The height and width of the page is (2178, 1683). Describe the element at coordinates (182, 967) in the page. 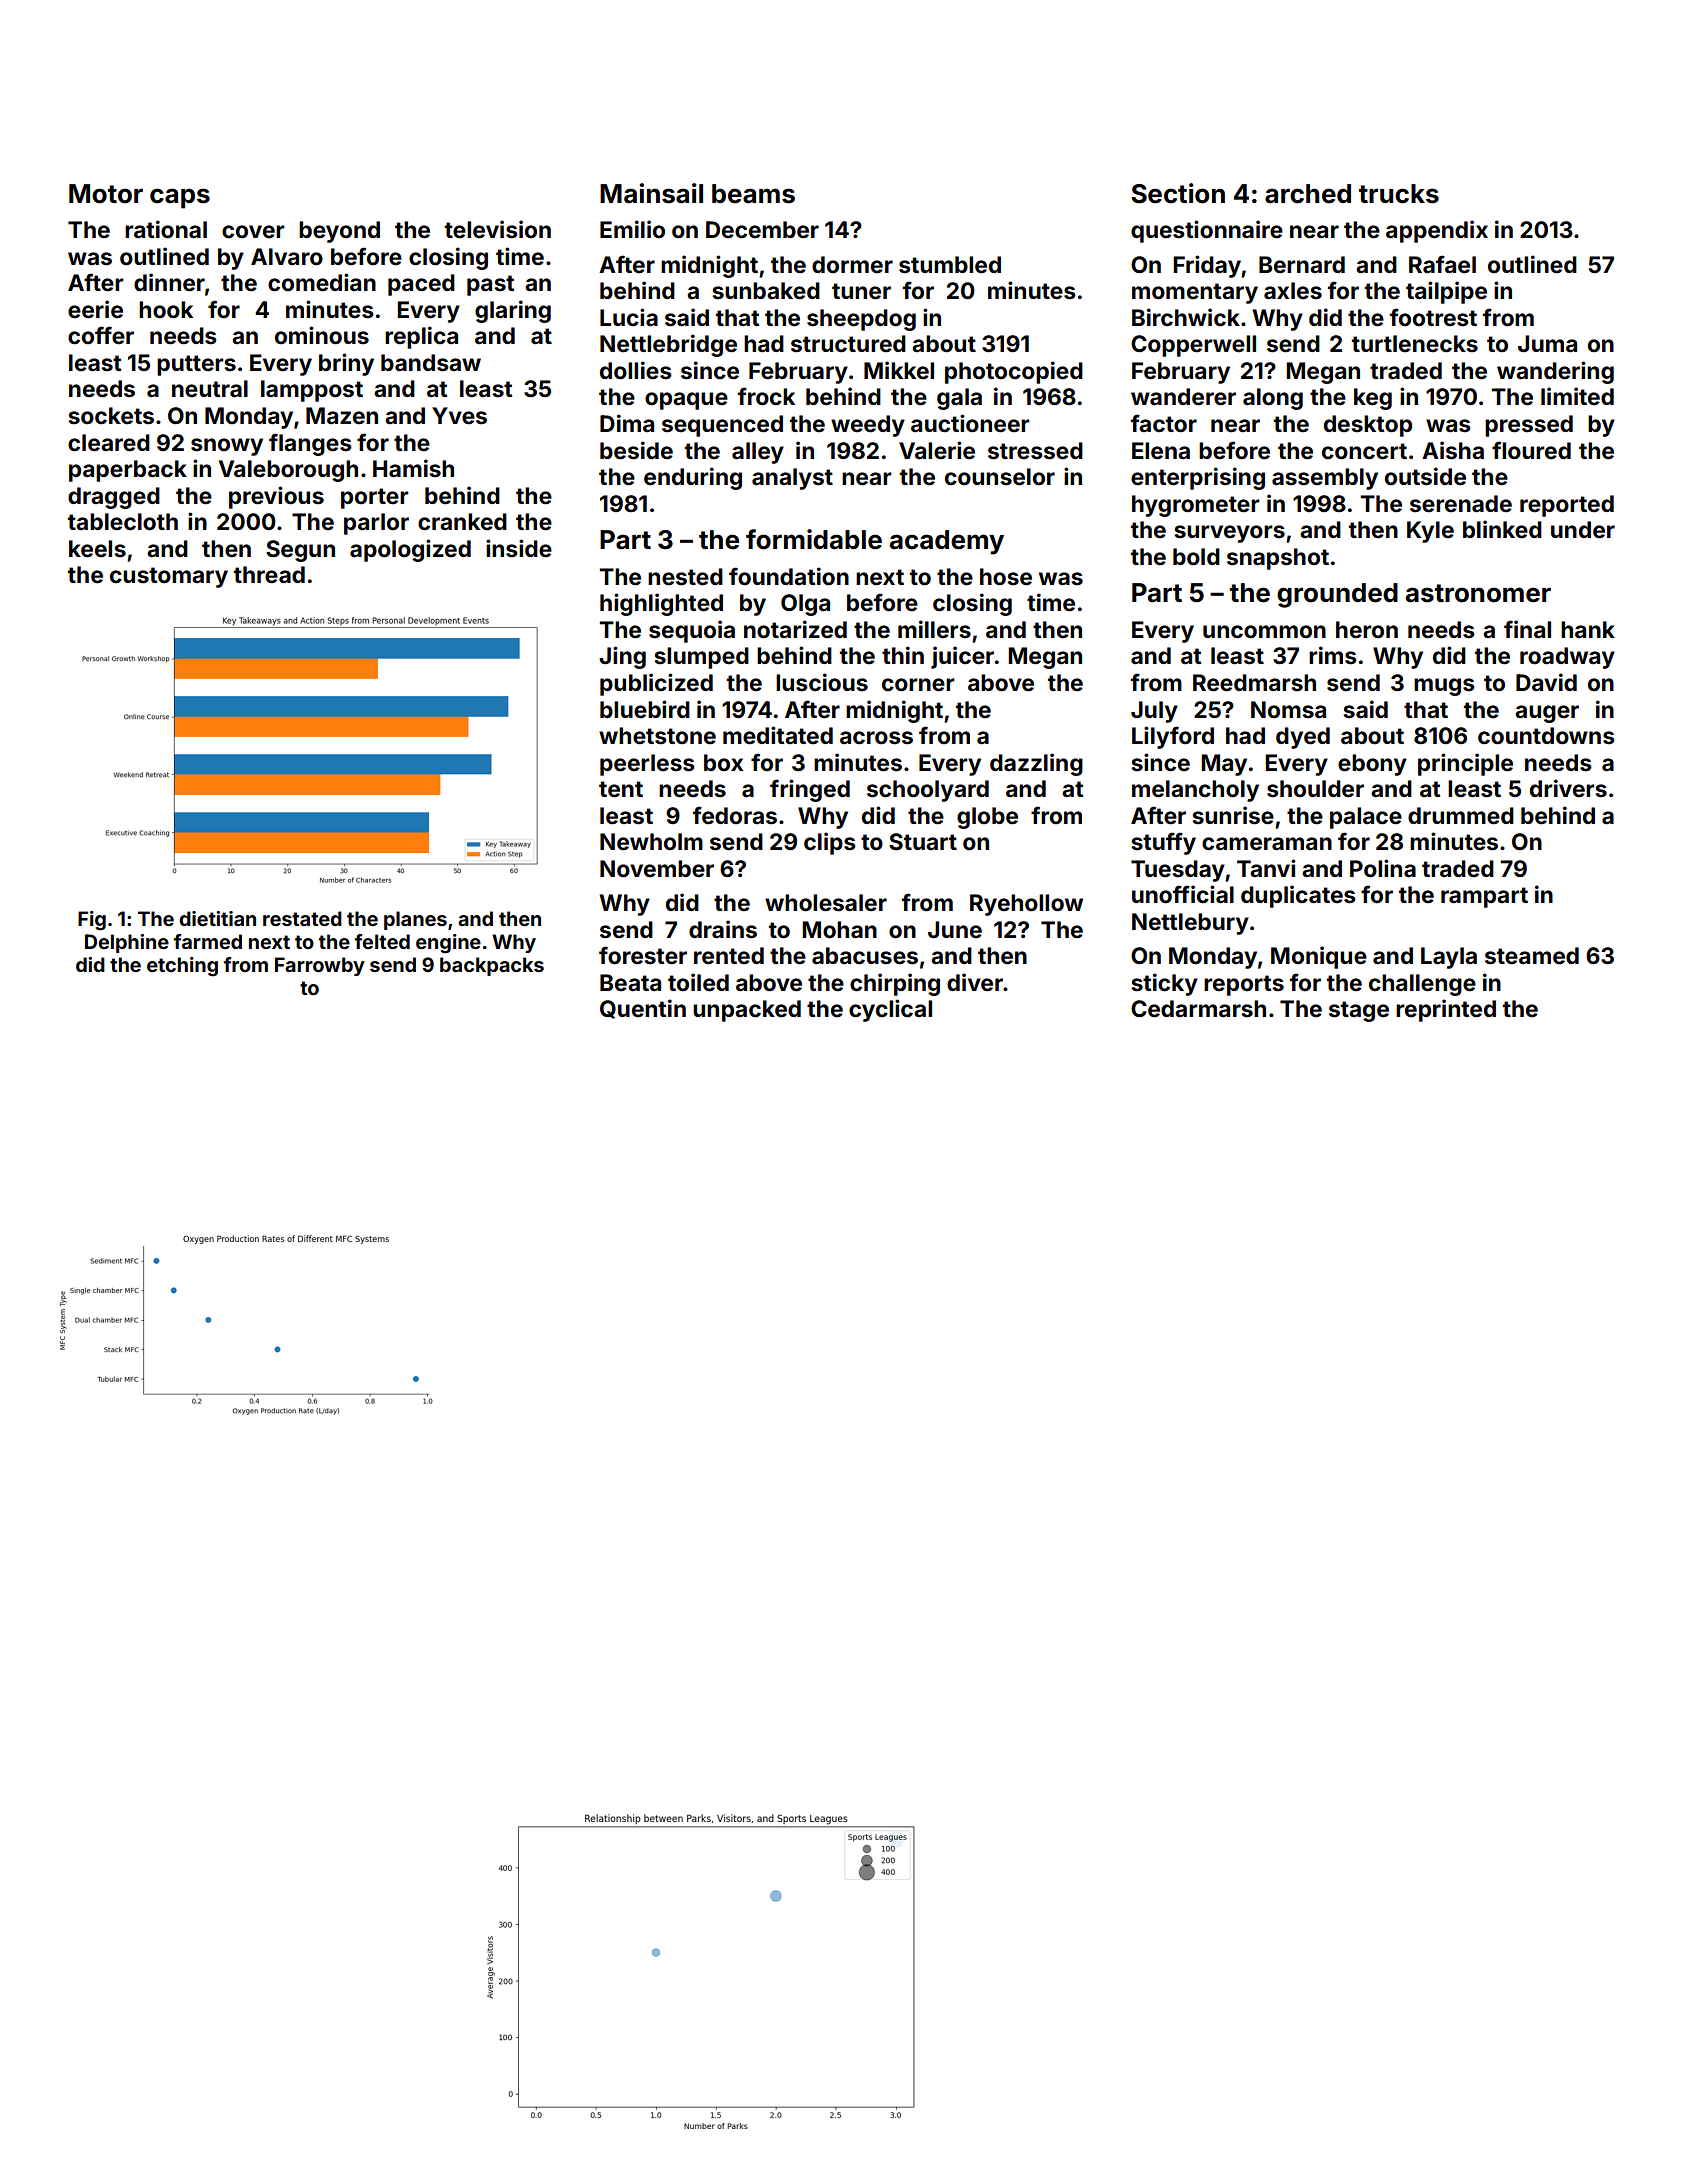

I see `etching` at that location.
